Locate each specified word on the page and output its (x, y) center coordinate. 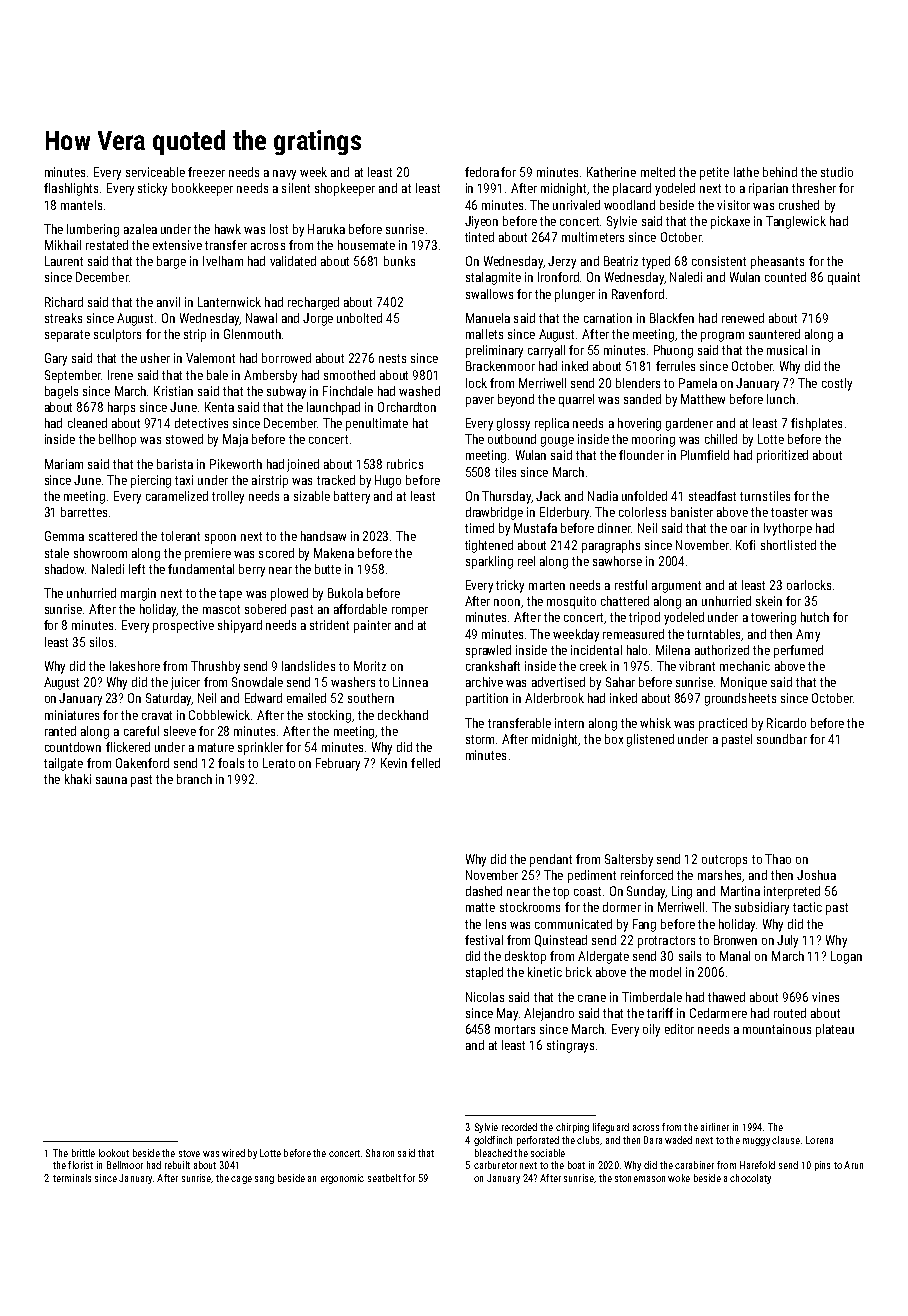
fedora (482, 172)
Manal (735, 956)
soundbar (782, 739)
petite (714, 173)
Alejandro (549, 1014)
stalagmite (493, 278)
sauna (111, 780)
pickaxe (730, 222)
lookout (114, 1153)
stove (189, 1153)
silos (101, 642)
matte (480, 907)
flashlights (71, 189)
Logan (846, 957)
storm (480, 739)
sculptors (117, 335)
